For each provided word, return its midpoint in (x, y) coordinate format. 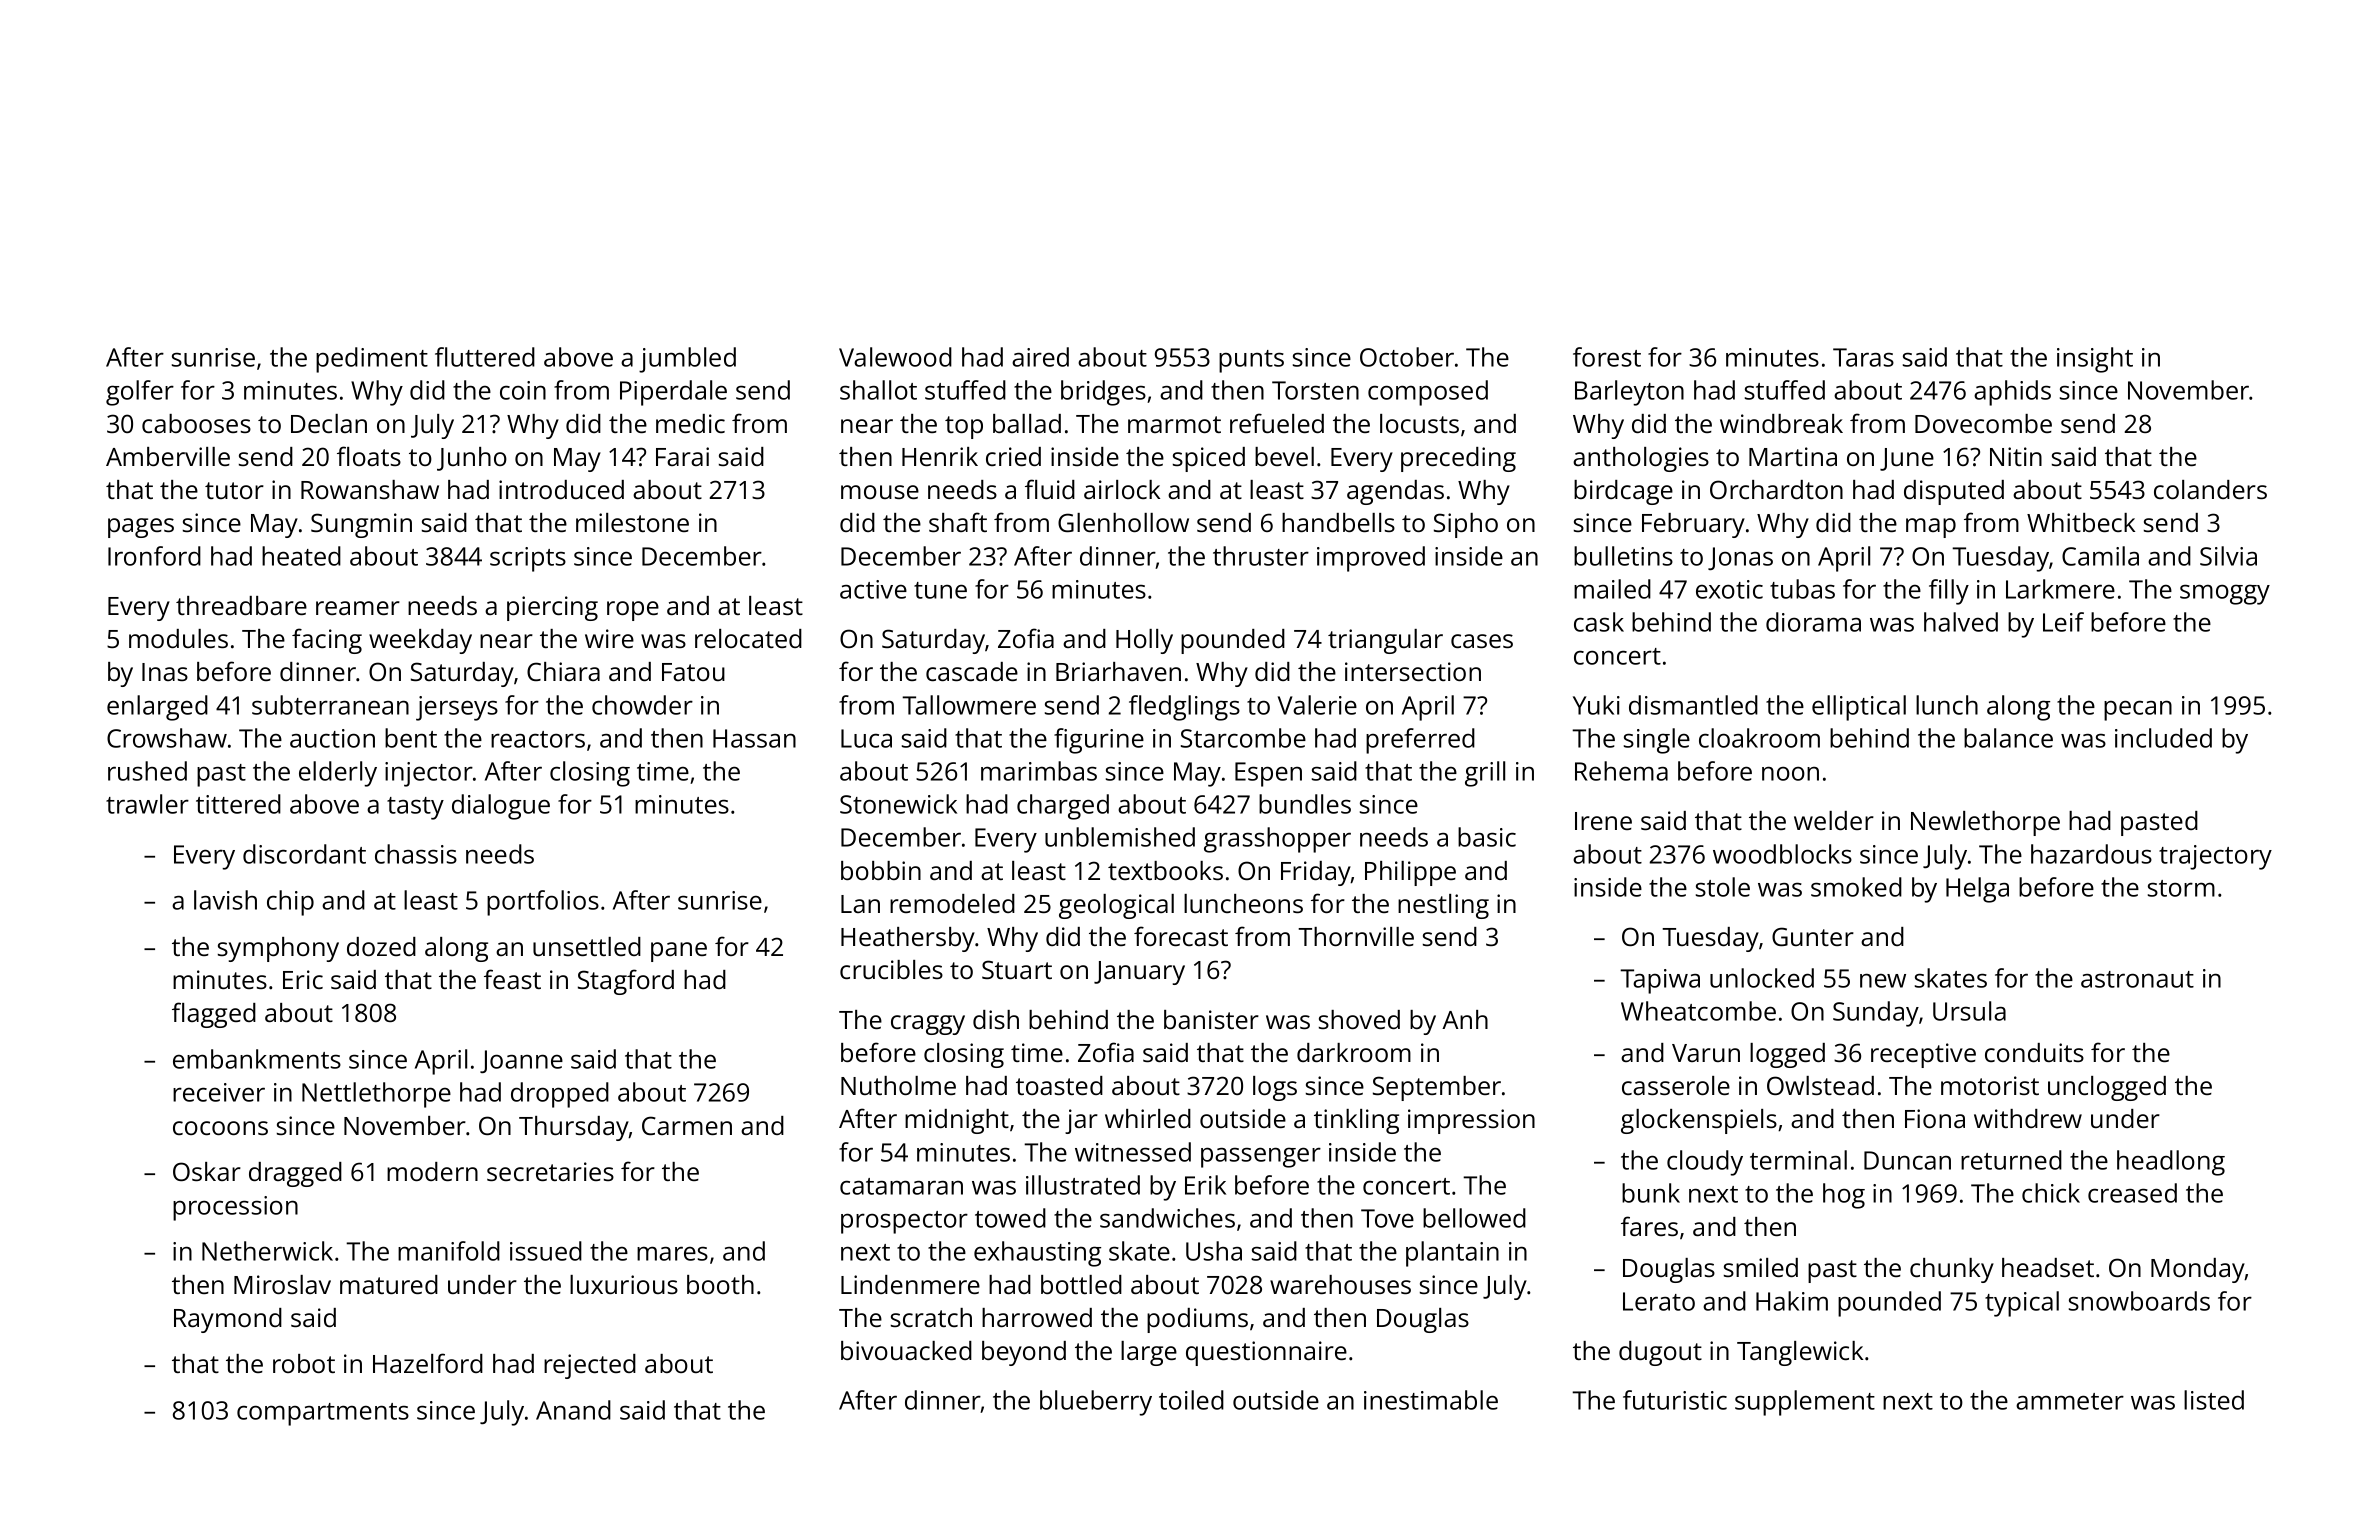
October (1407, 357)
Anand (573, 1410)
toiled (1191, 1400)
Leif (2063, 622)
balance (2008, 738)
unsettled (587, 946)
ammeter (2070, 1401)
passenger (1261, 1157)
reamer (358, 608)
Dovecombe (1983, 423)
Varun (1706, 1053)
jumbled (687, 360)
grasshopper (1277, 840)
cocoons (220, 1128)
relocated (748, 638)
